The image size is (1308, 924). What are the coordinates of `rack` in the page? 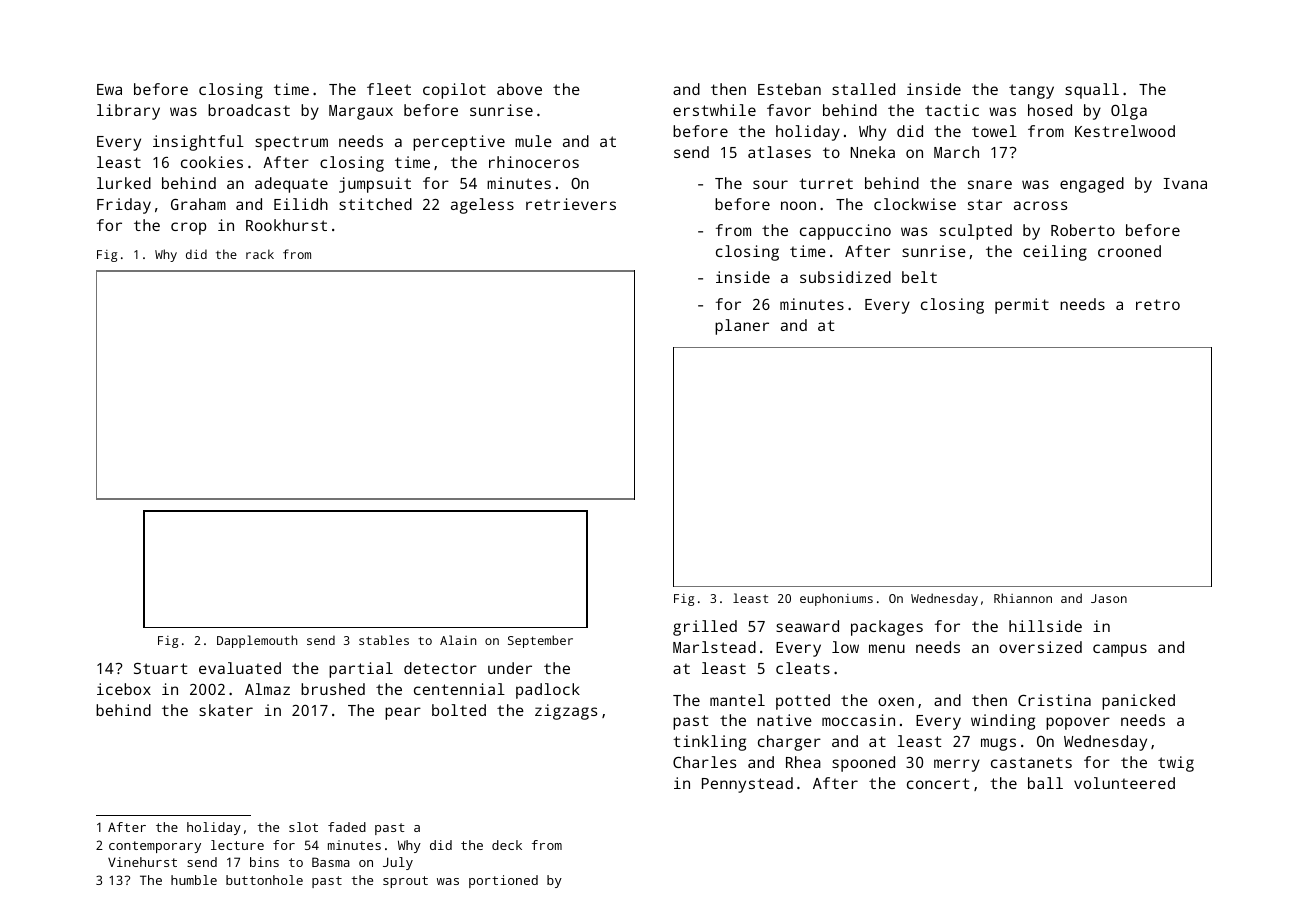 It's located at (260, 254).
